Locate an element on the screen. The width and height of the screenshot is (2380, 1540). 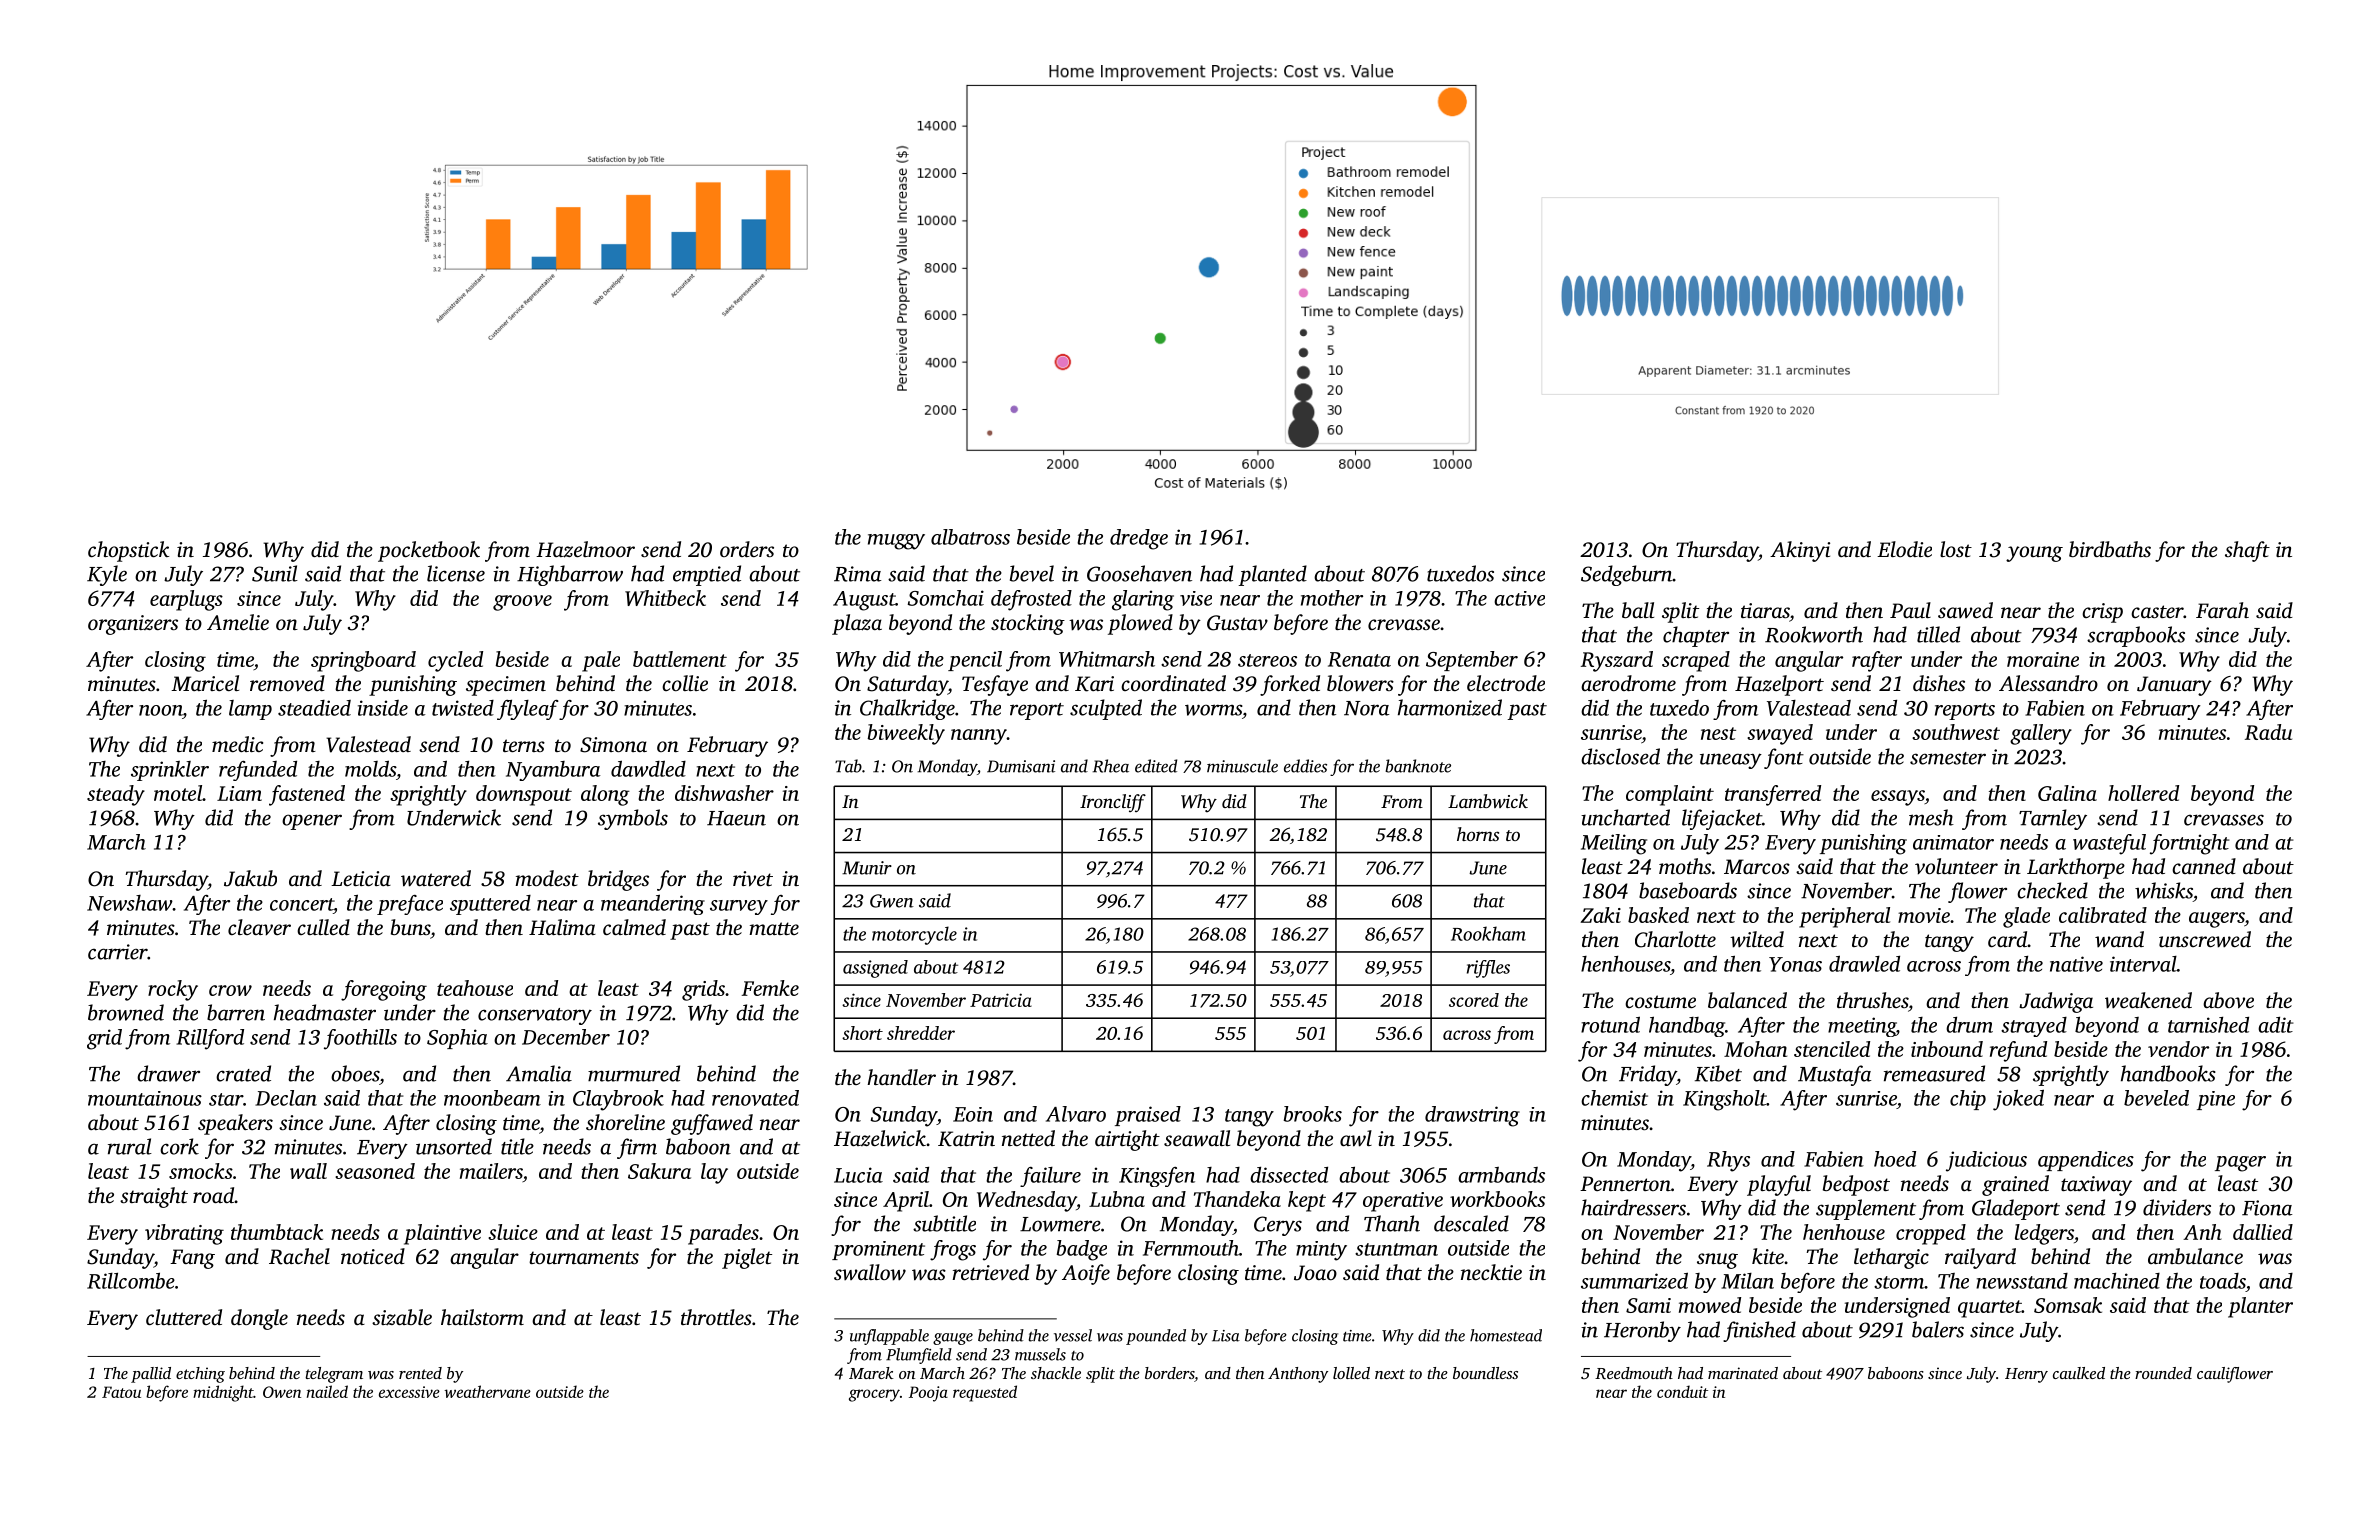
steady is located at coordinates (116, 795).
